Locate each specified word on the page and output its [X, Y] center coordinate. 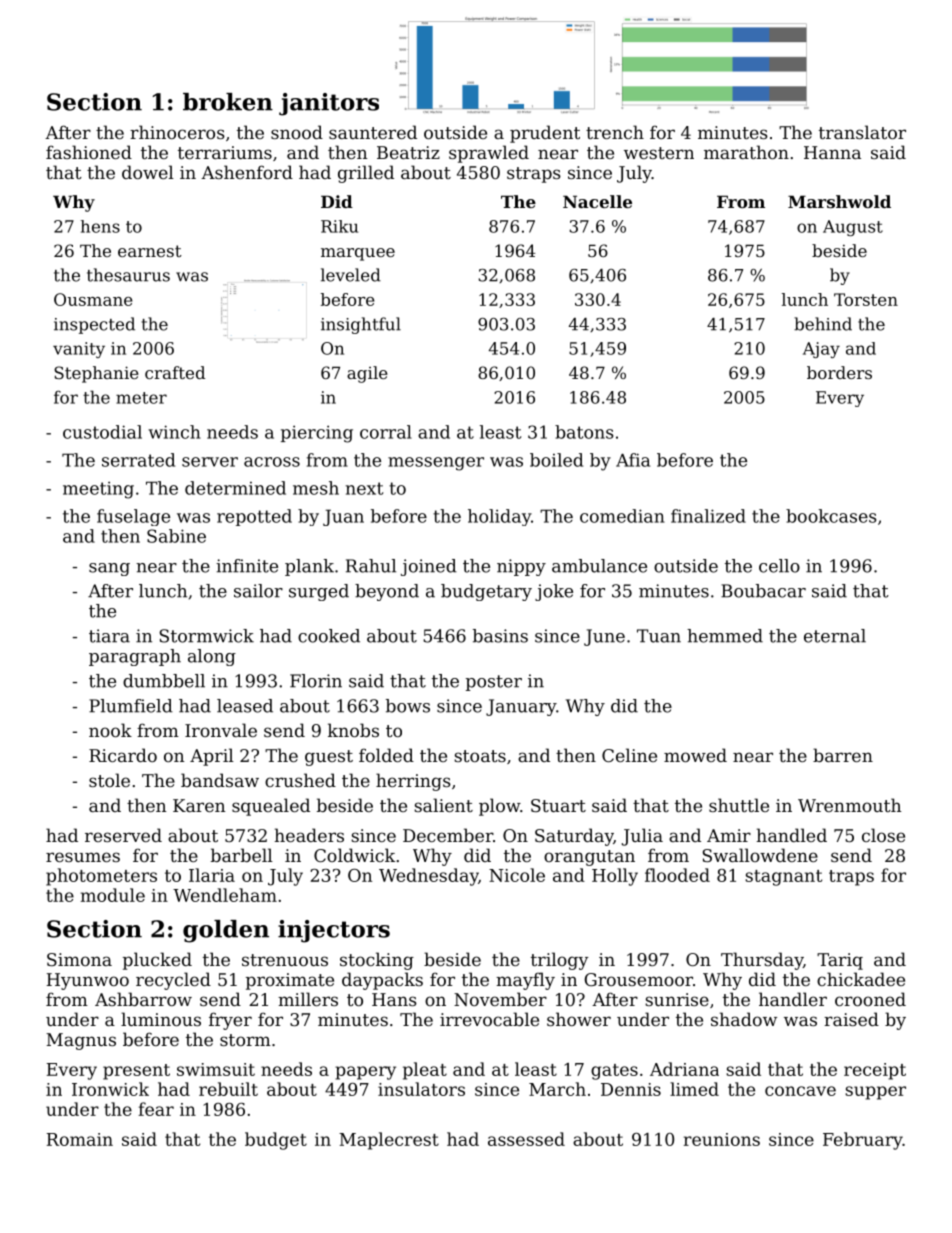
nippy [521, 567]
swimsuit [216, 1069]
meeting [98, 490]
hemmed [725, 636]
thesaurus [128, 275]
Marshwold [839, 201]
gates [614, 1072]
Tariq [840, 961]
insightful [361, 325]
